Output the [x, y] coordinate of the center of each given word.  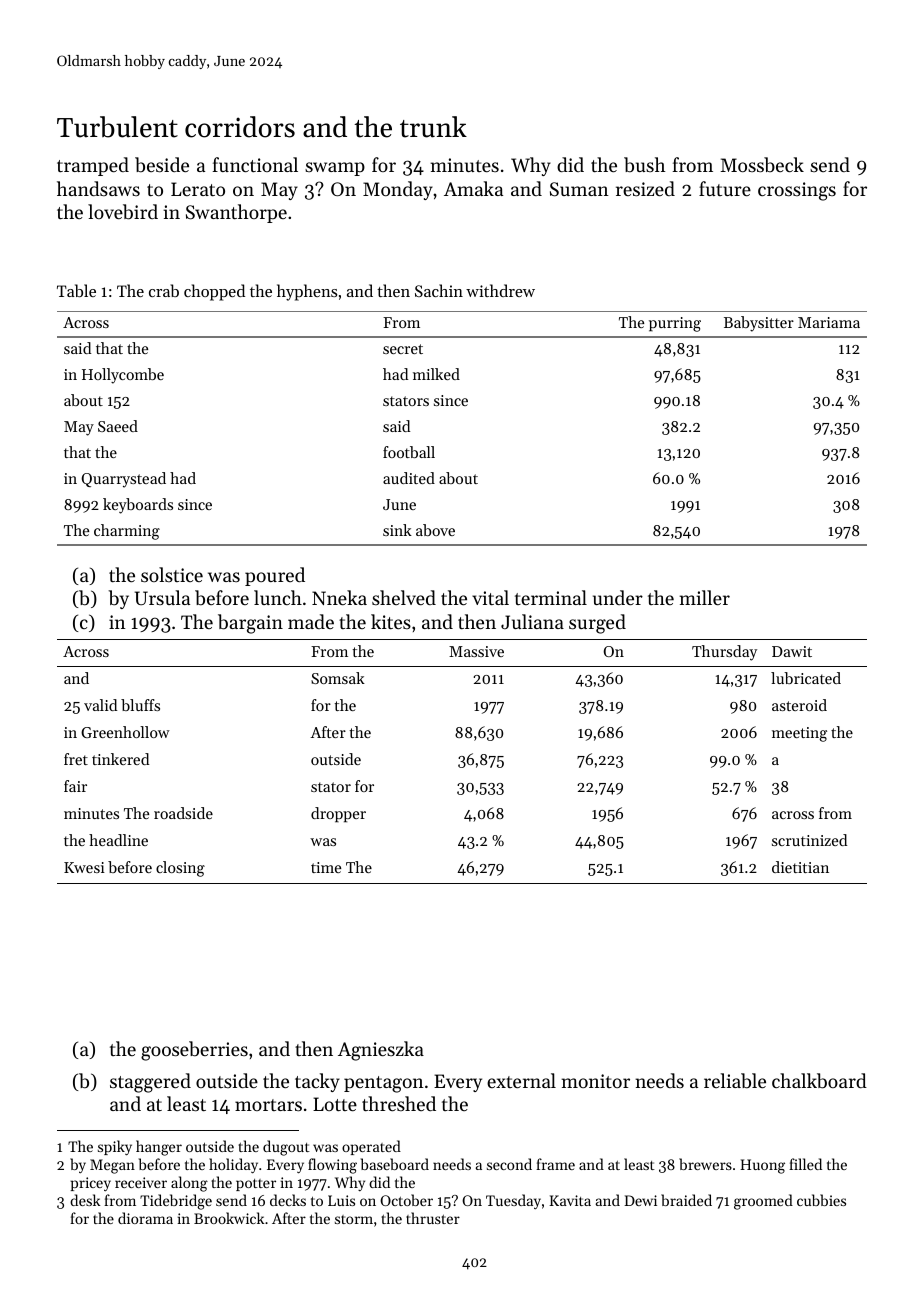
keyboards [138, 506]
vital [490, 597]
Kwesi [84, 867]
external [521, 1080]
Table [76, 290]
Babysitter [759, 324]
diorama [145, 1218]
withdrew [500, 290]
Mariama [829, 322]
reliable [735, 1081]
